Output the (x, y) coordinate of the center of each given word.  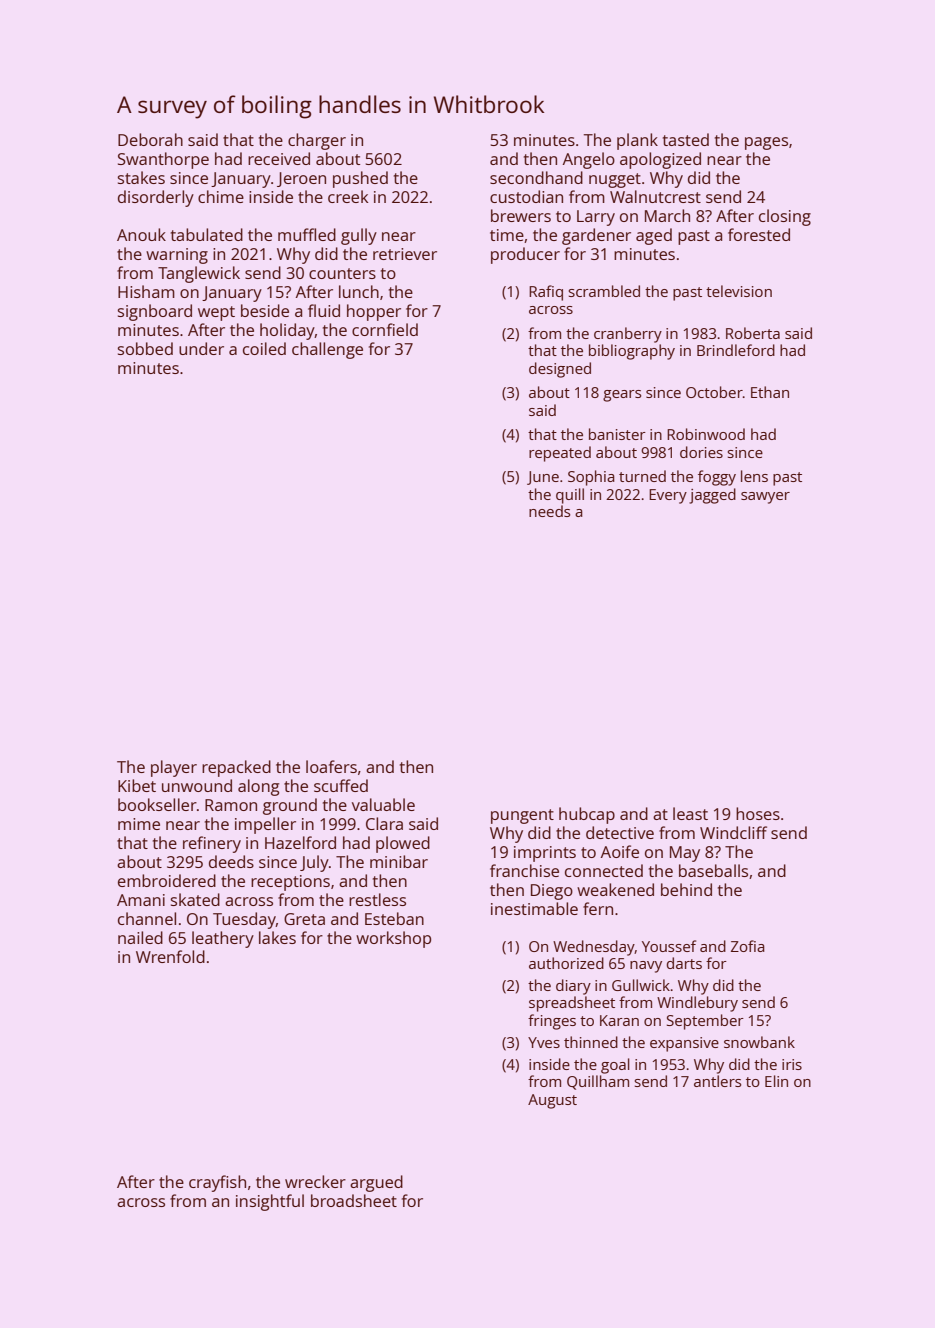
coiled (264, 348)
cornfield (385, 329)
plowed (403, 844)
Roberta (753, 333)
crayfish (217, 1183)
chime (221, 196)
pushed (360, 179)
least (690, 813)
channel (147, 918)
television (739, 291)
